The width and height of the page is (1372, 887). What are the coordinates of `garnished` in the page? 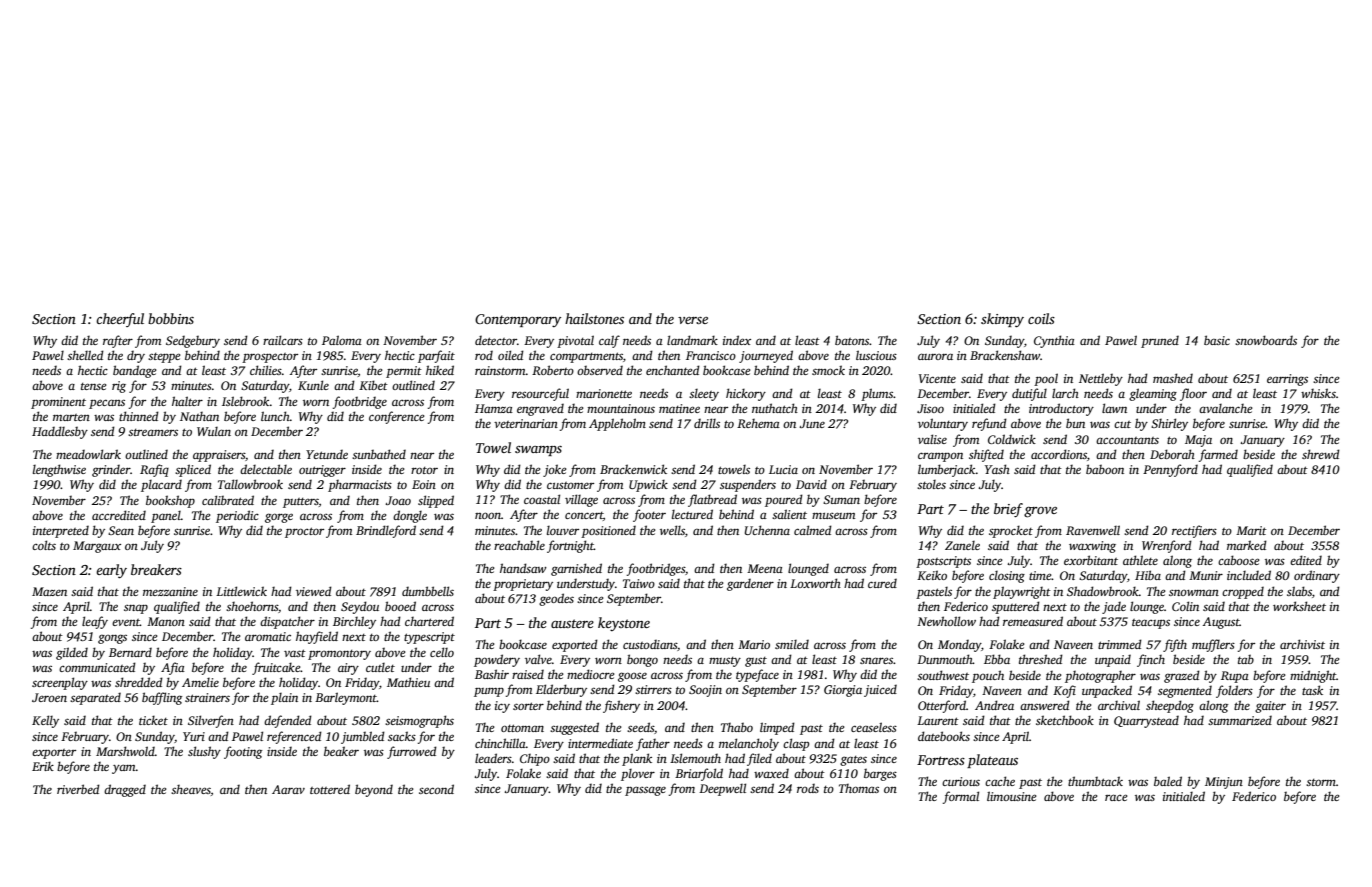 It's located at (576, 569).
